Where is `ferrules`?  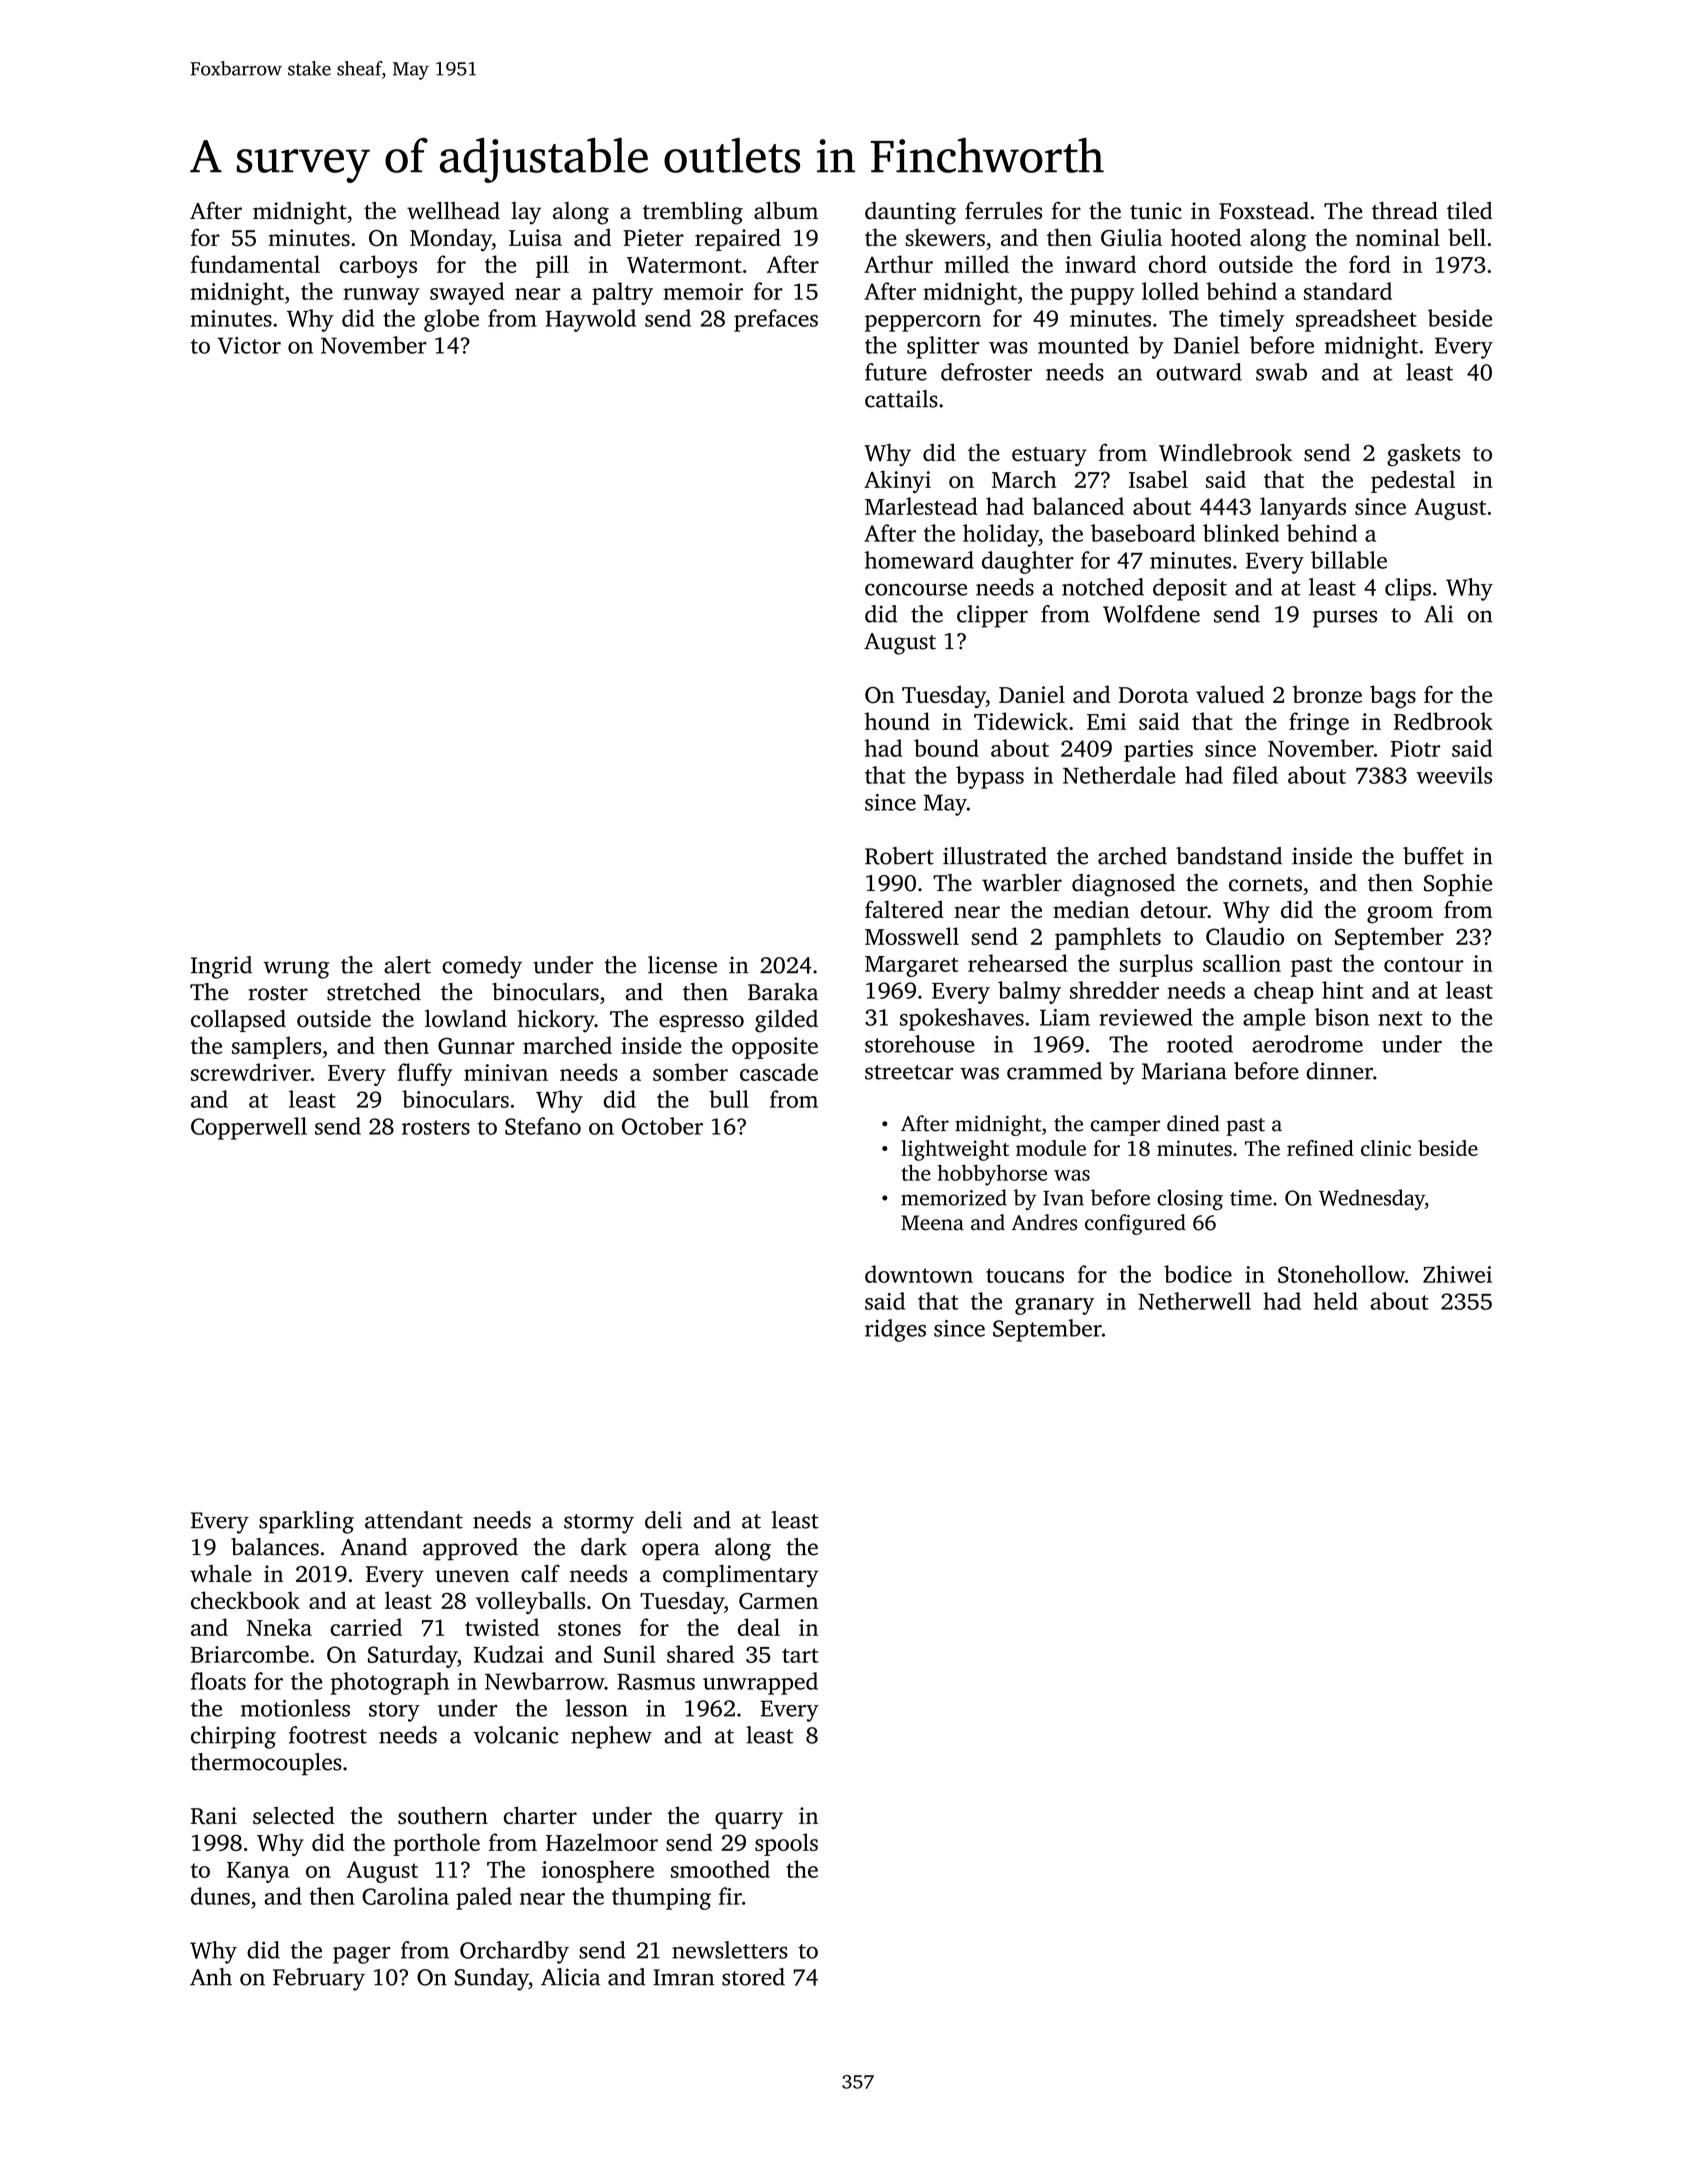
ferrules is located at coordinates (1003, 211).
